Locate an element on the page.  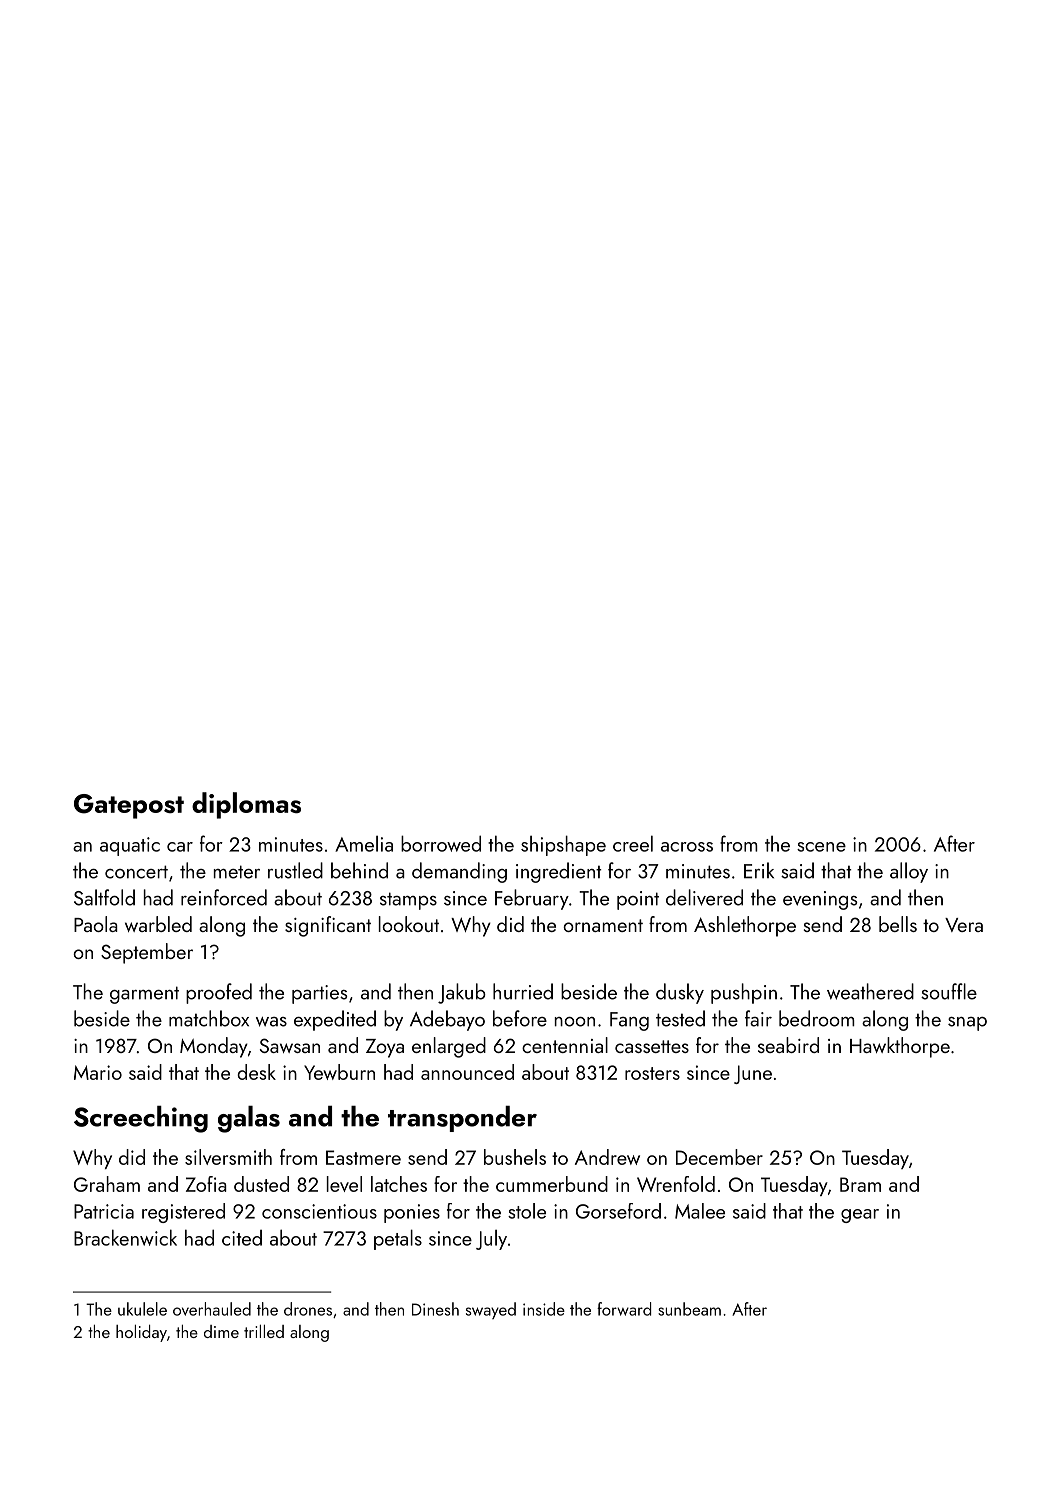
Monday is located at coordinates (214, 1047).
